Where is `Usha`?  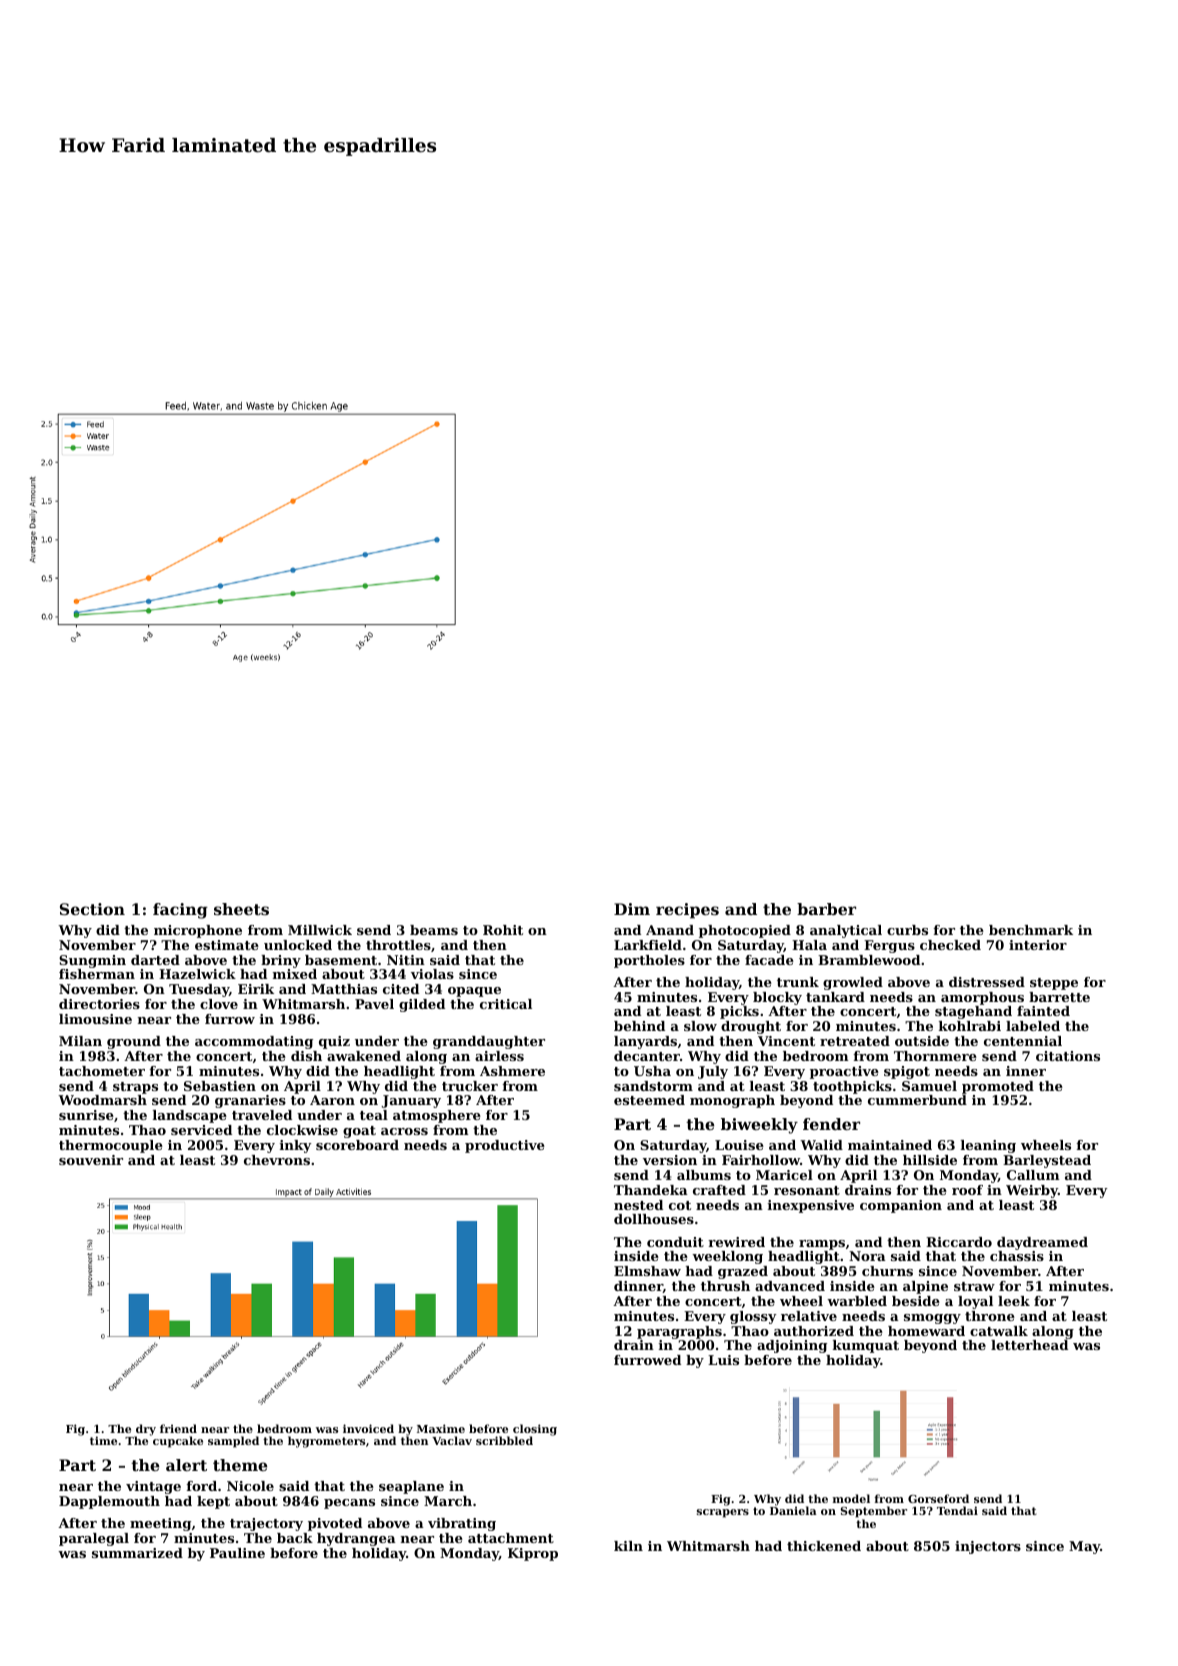
Usha is located at coordinates (652, 1071).
